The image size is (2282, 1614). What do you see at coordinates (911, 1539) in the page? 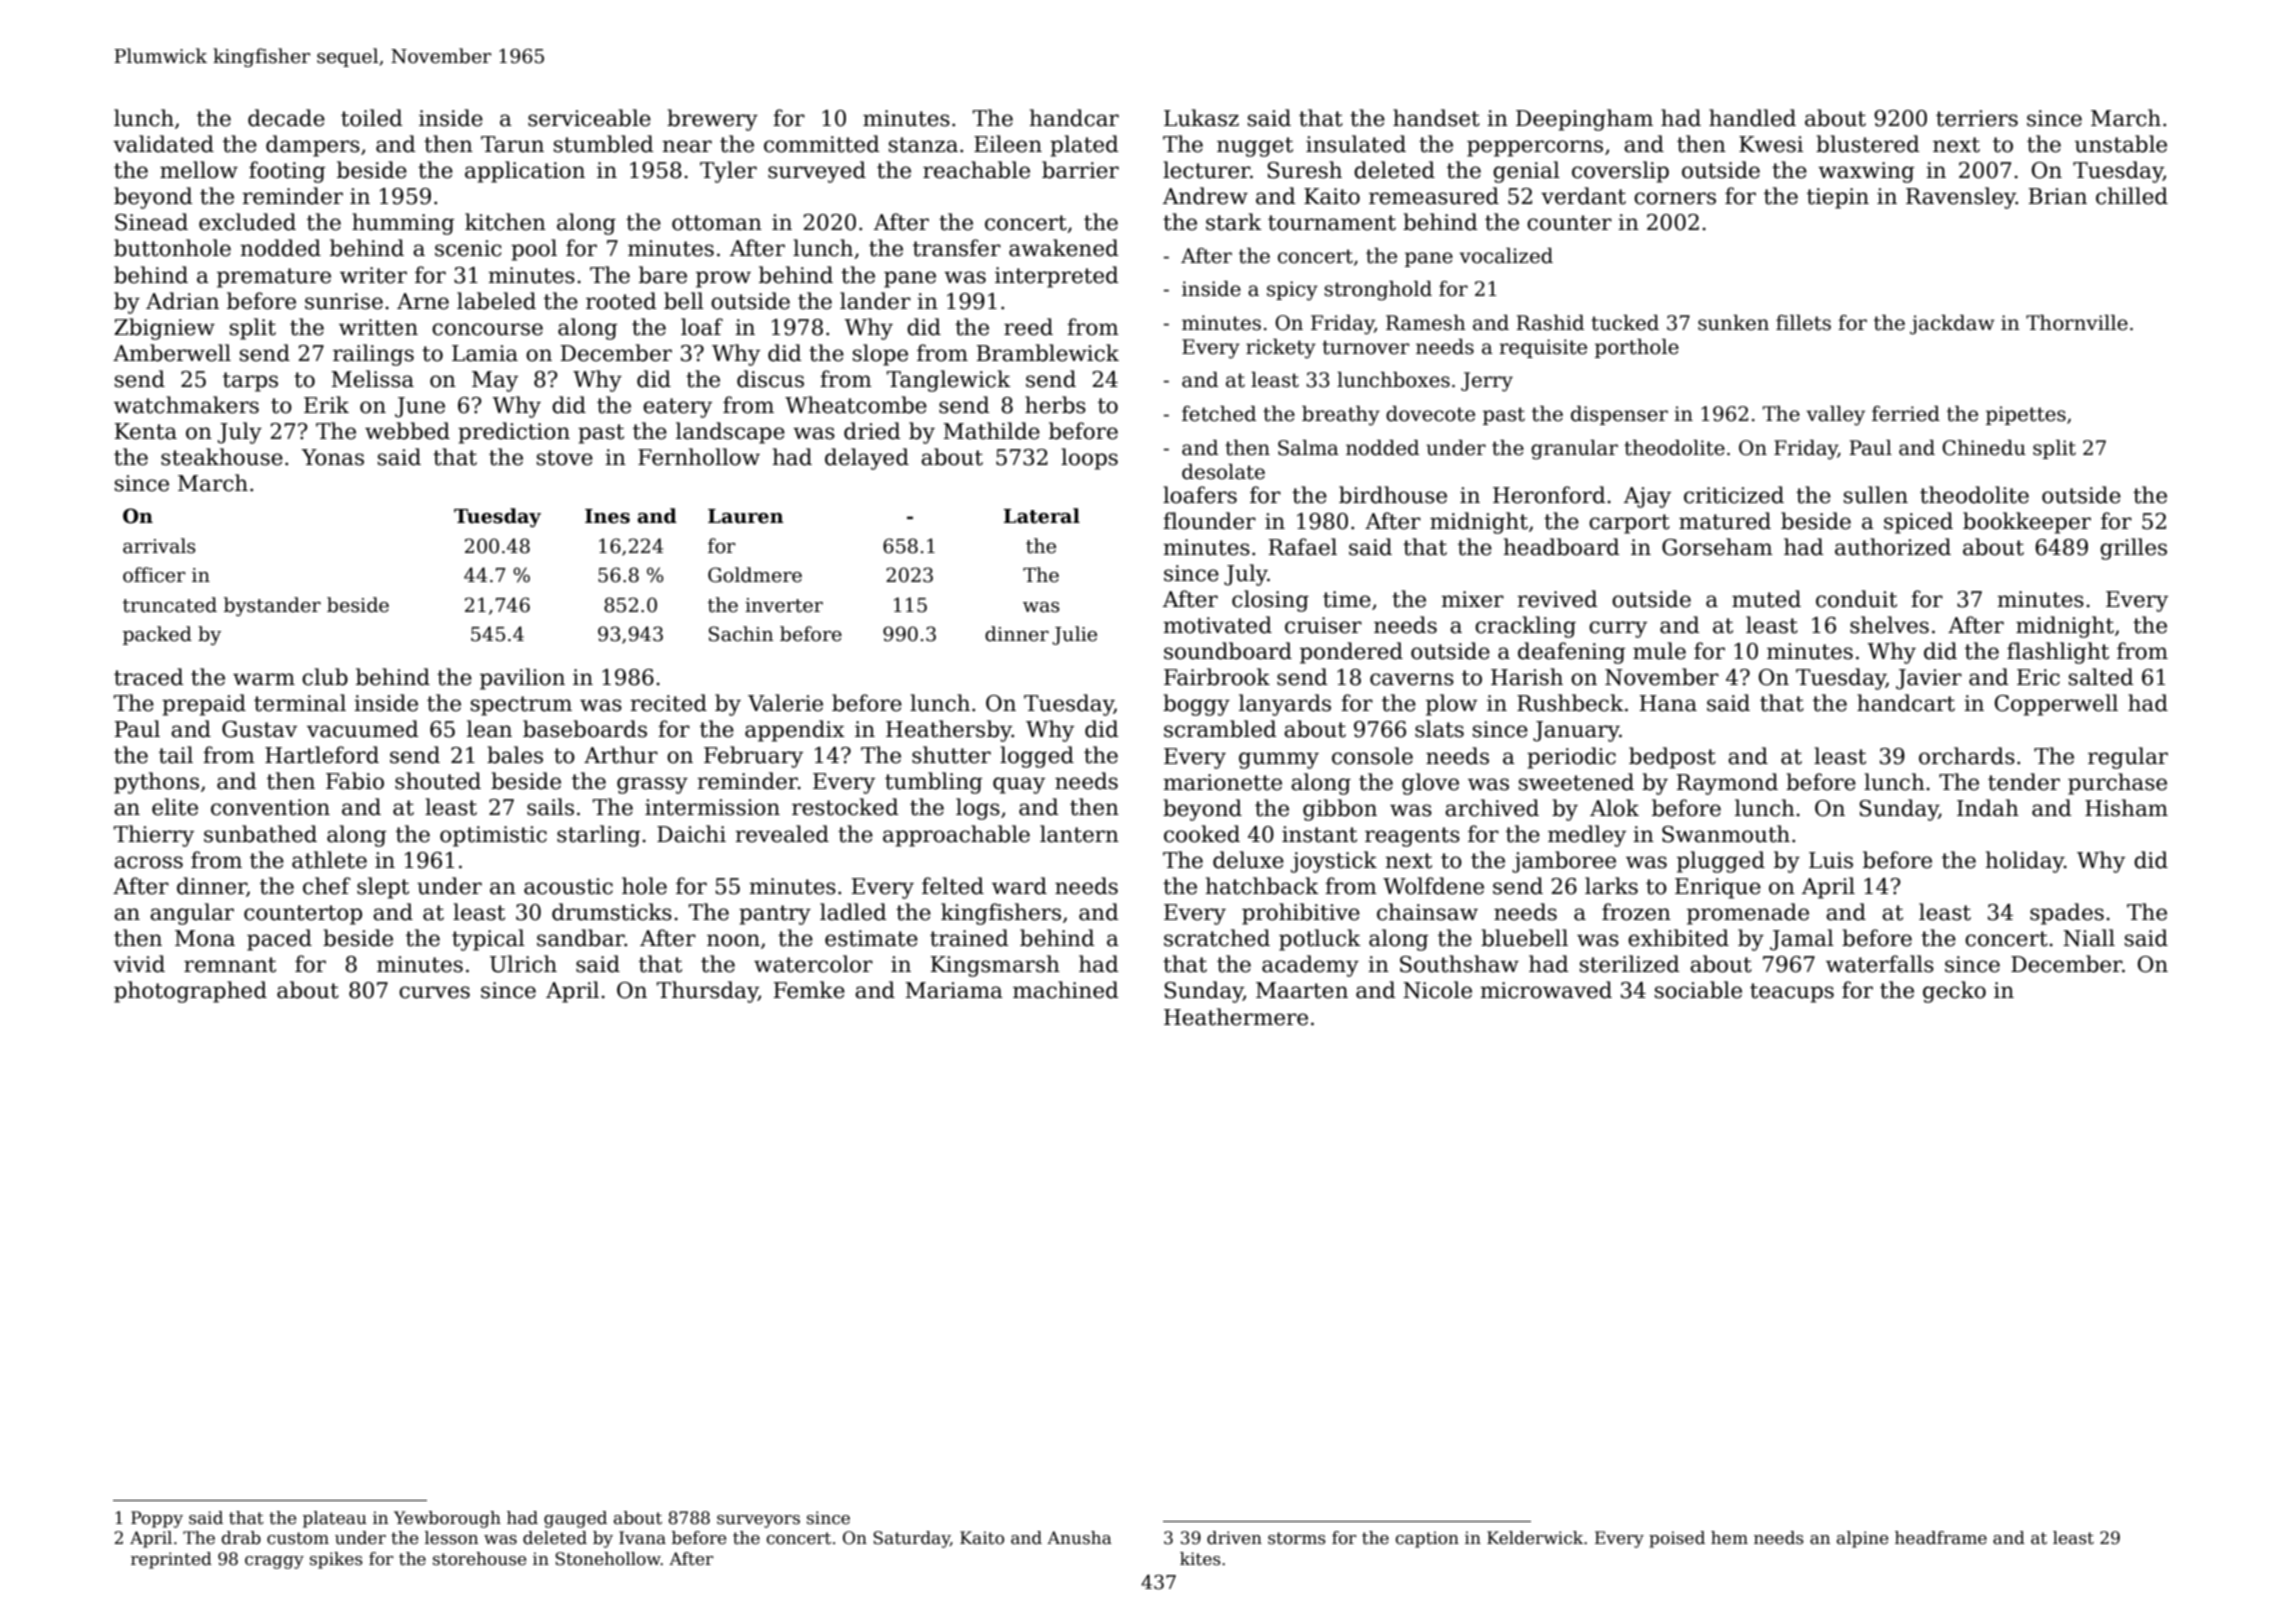
I see `Saturday` at bounding box center [911, 1539].
